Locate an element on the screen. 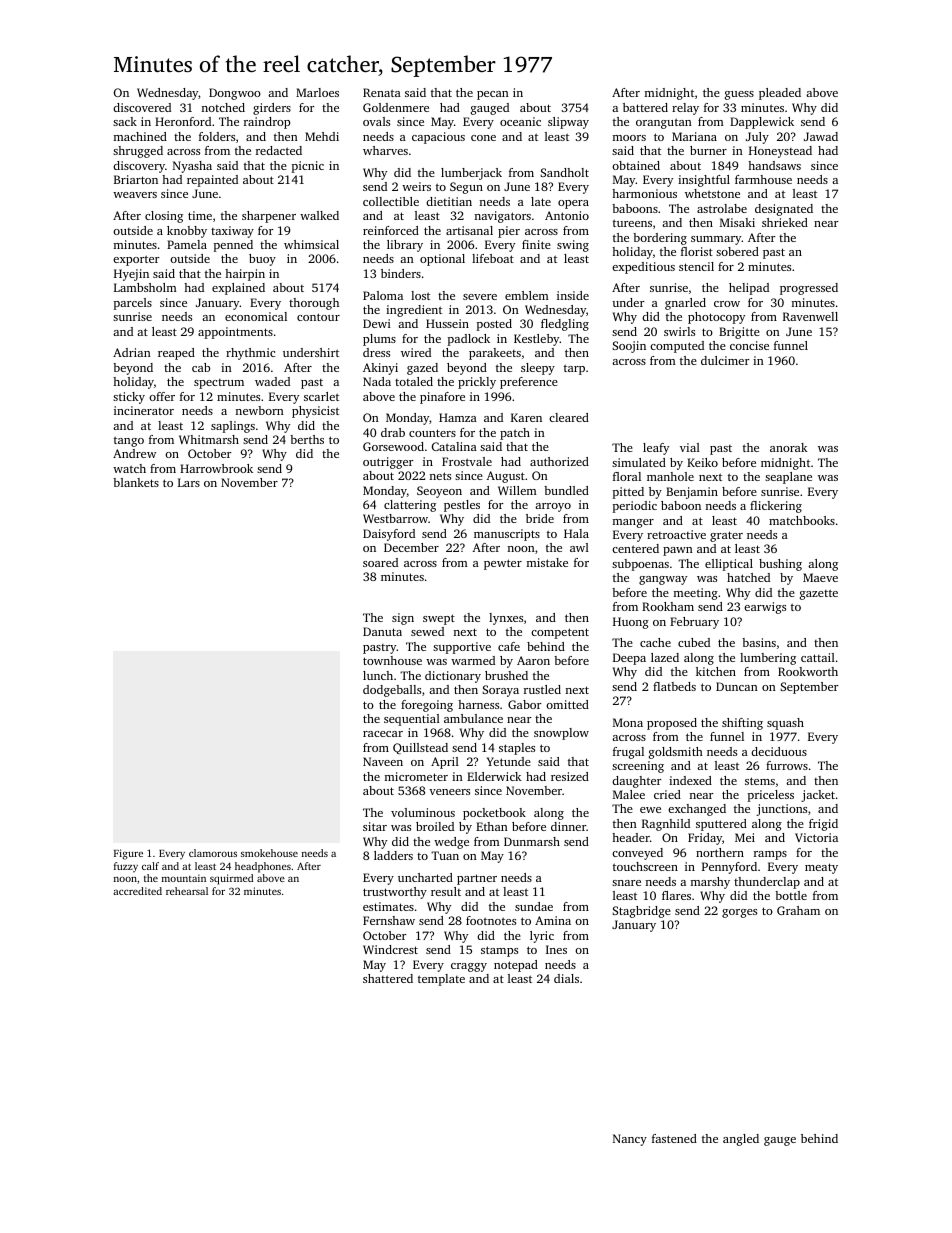 The image size is (952, 1233). shattered is located at coordinates (388, 978).
